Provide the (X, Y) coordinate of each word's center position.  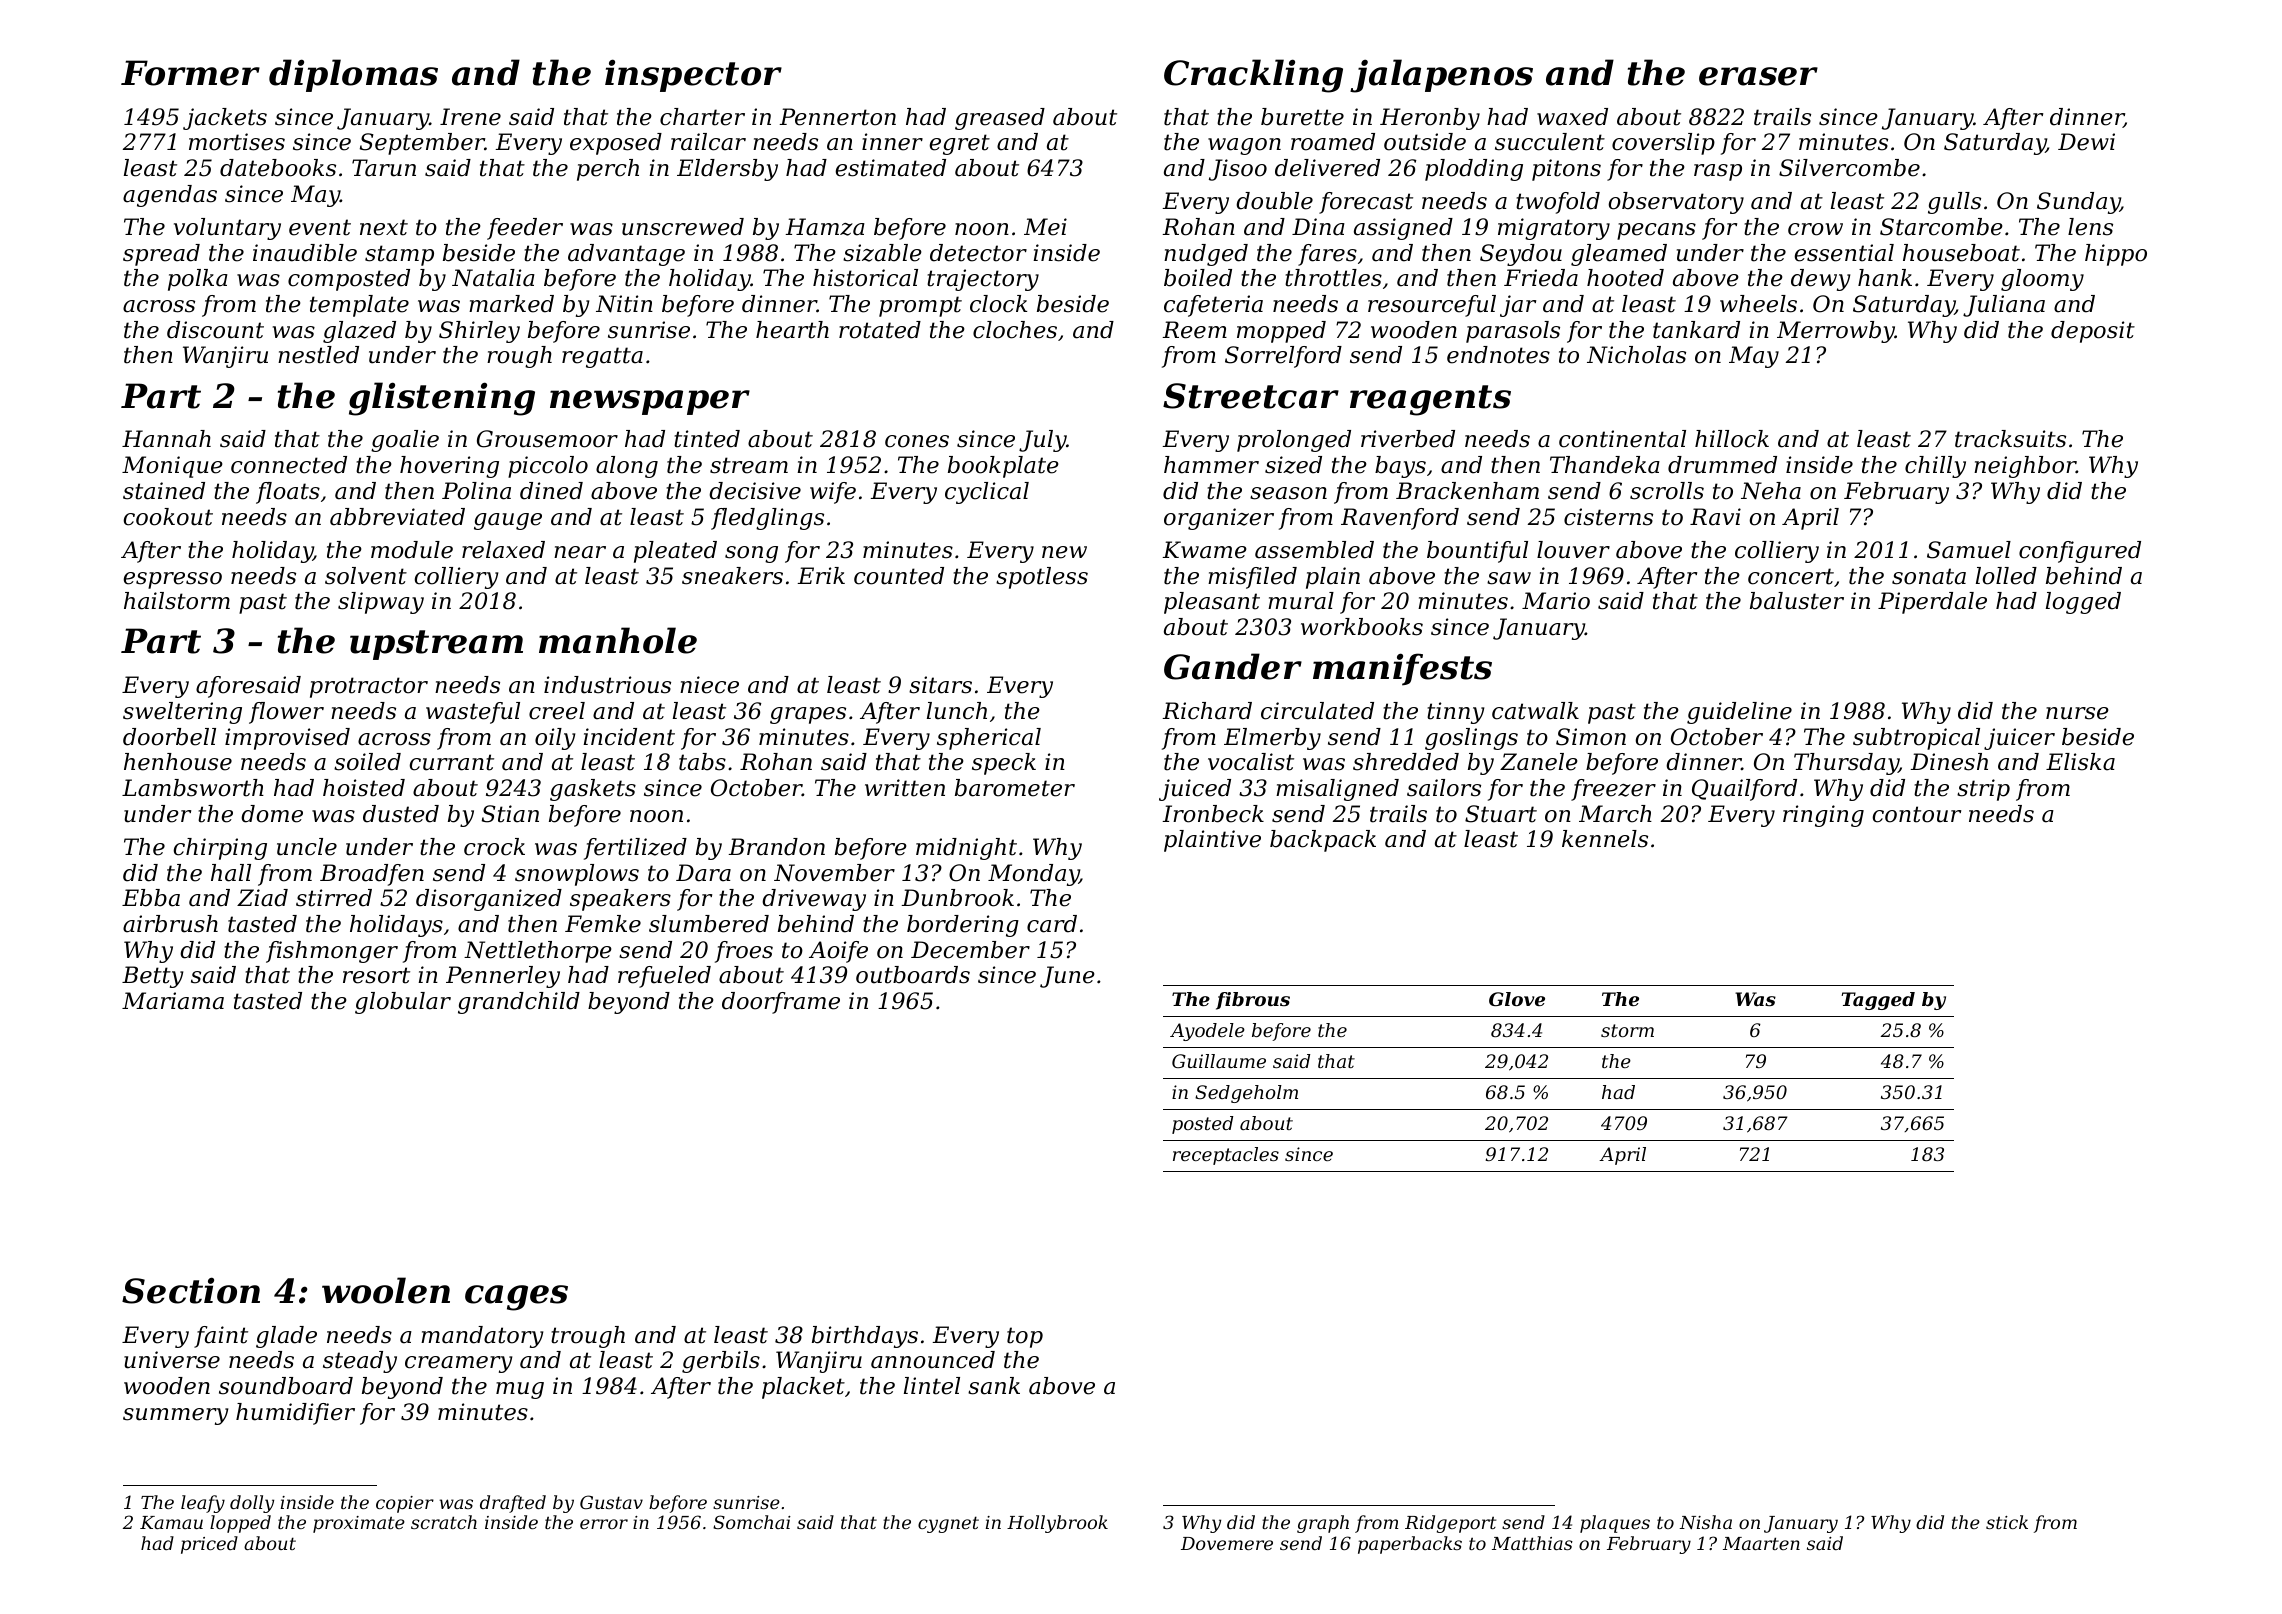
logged (2083, 603)
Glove (1517, 999)
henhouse (178, 762)
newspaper (650, 402)
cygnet (948, 1524)
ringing (1823, 816)
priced (209, 1545)
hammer (1211, 465)
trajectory (983, 280)
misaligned (1337, 790)
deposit (2093, 332)
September (422, 144)
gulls (1954, 203)
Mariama (173, 1001)
